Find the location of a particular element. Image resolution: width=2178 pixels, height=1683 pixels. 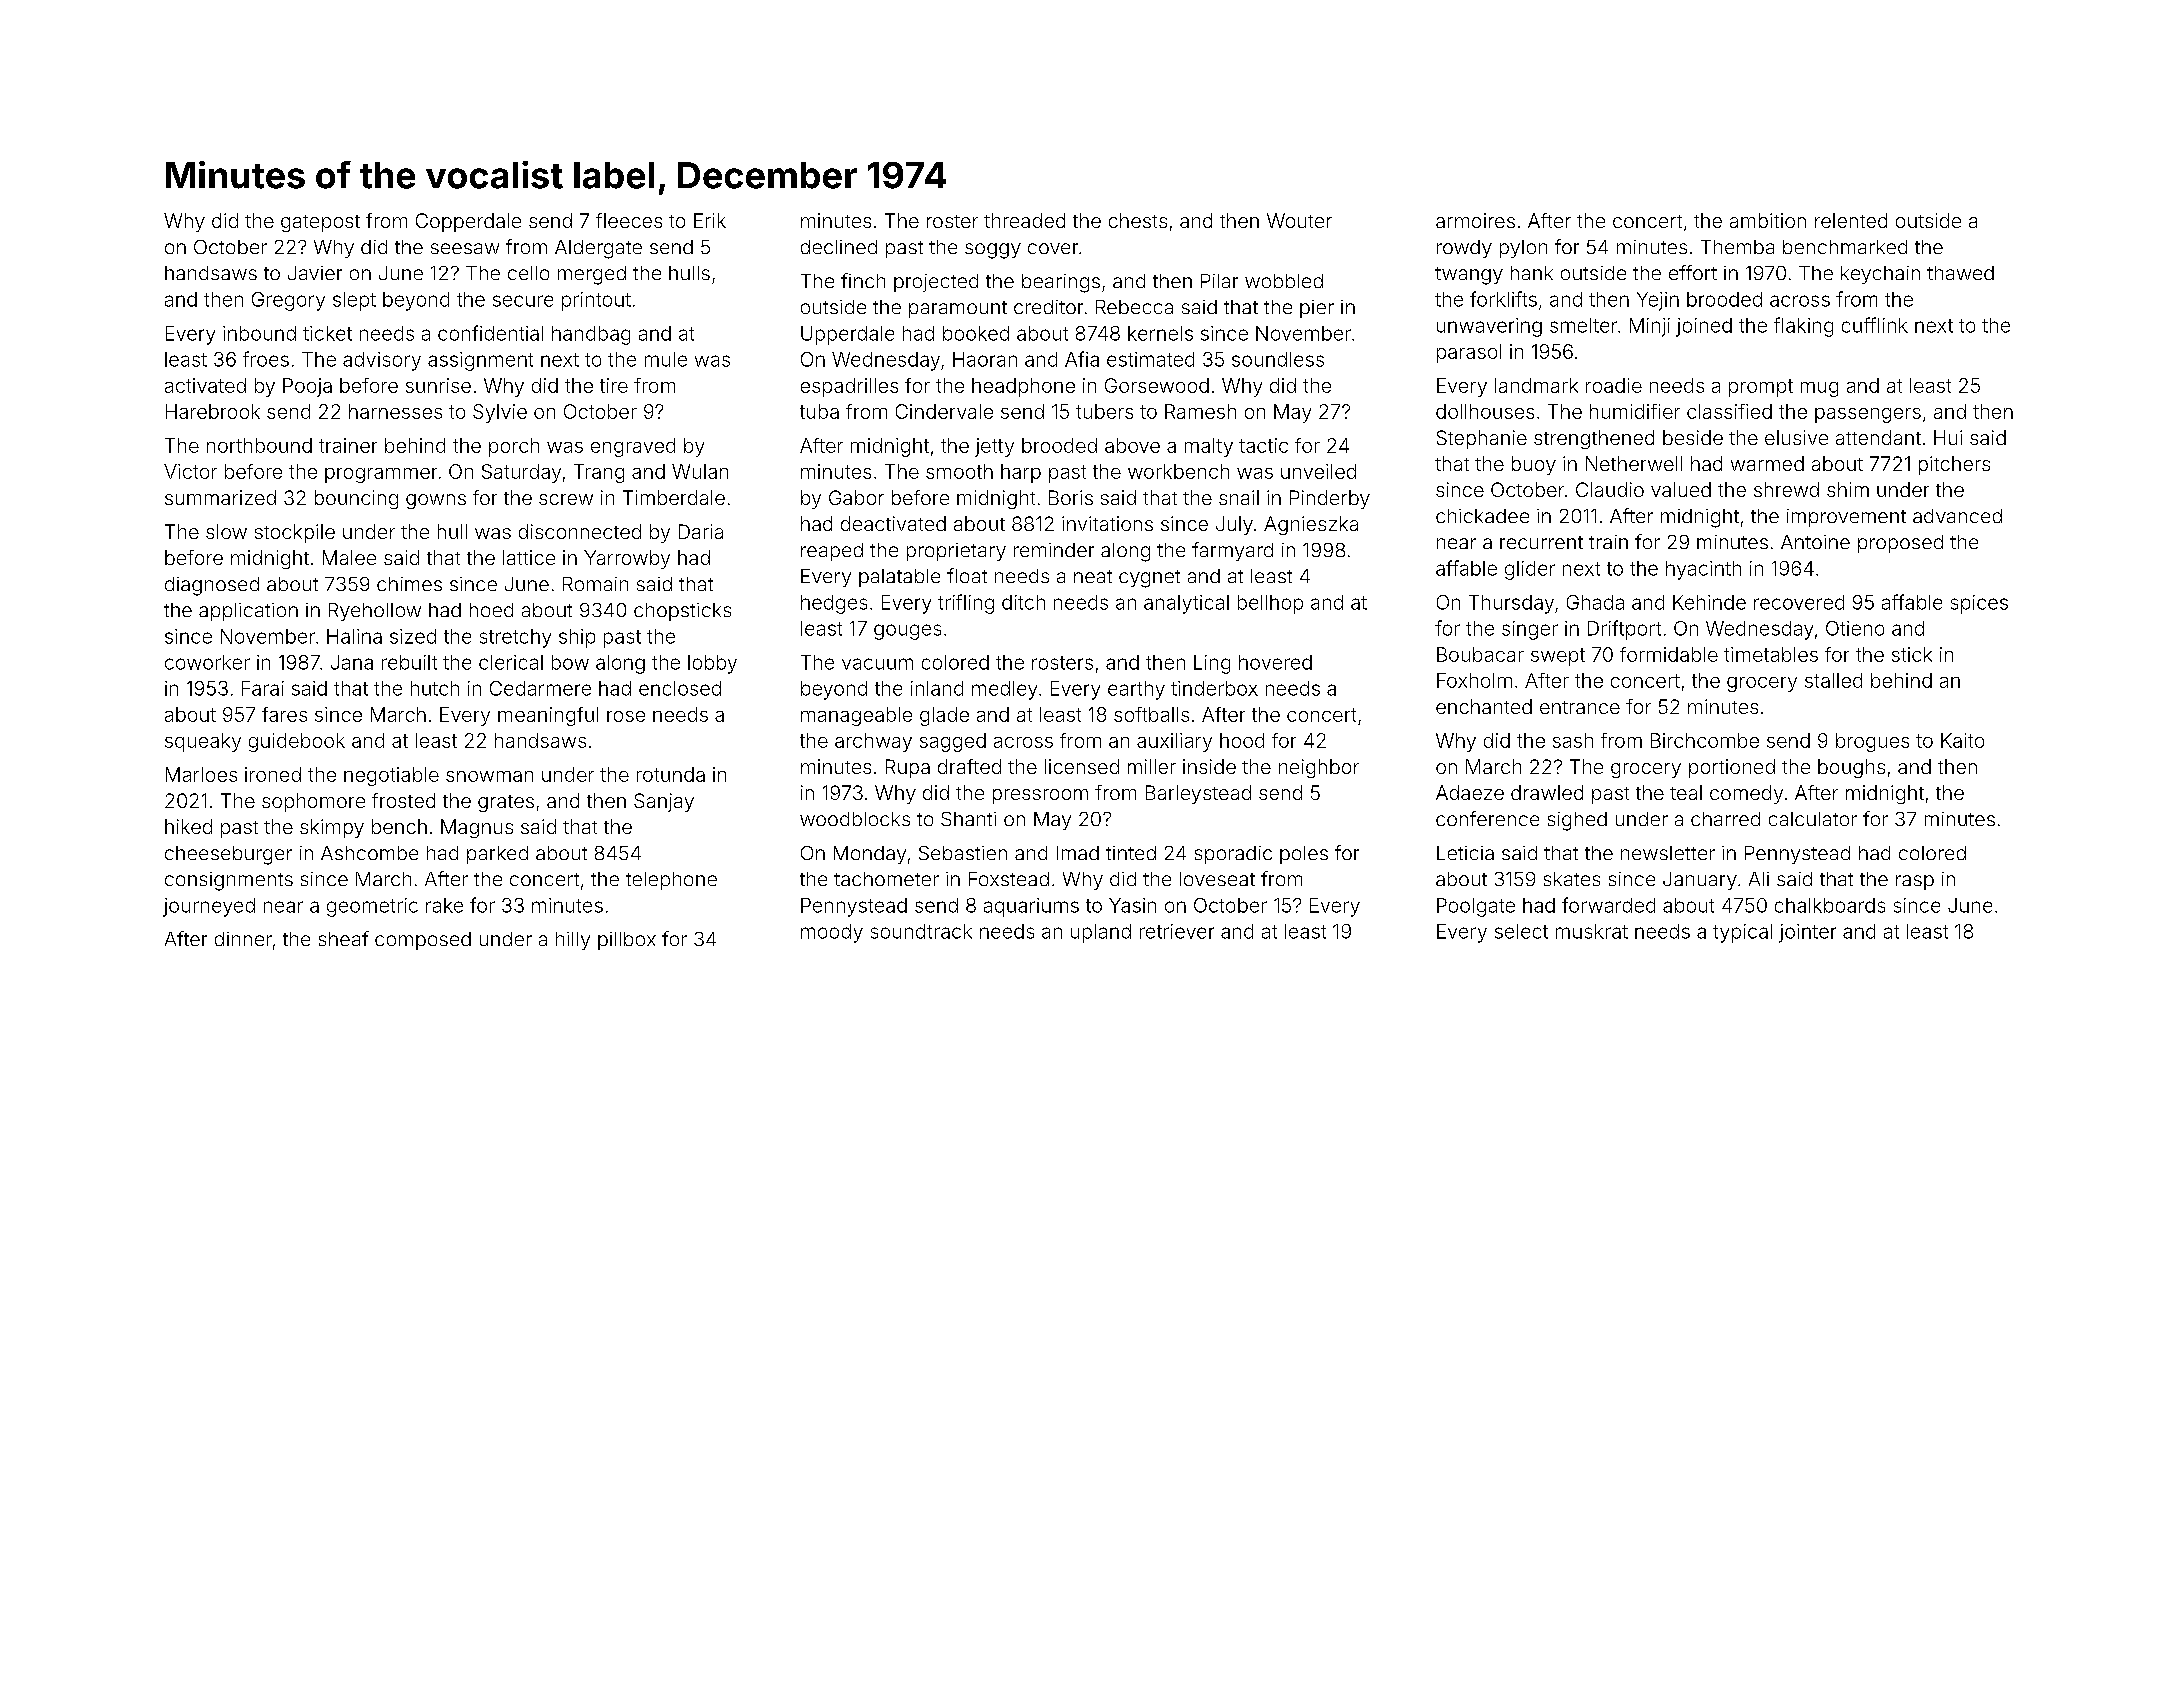

mug is located at coordinates (1819, 389).
